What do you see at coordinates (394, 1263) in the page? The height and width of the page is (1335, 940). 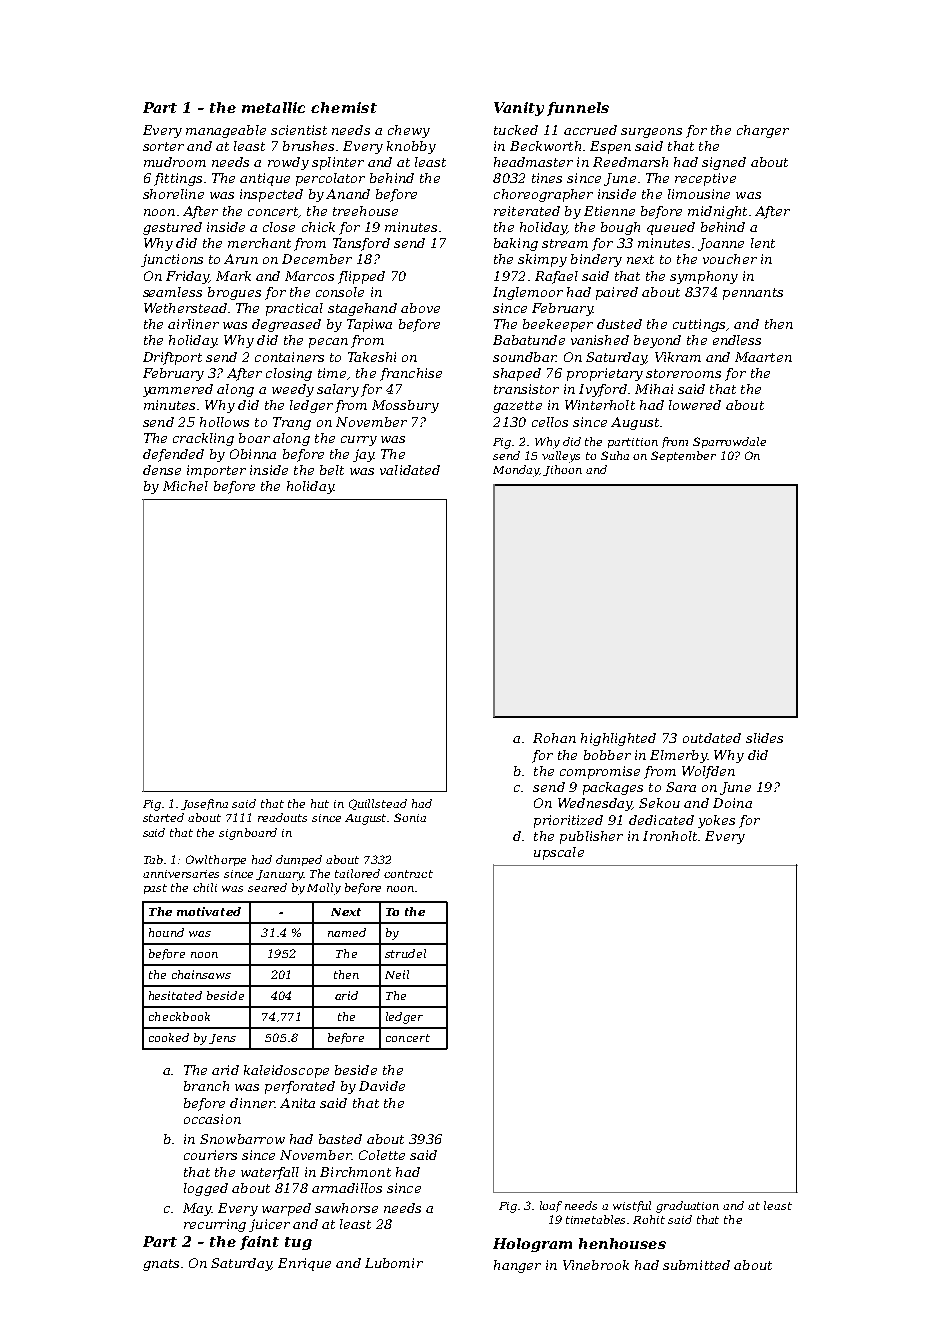 I see `Lubomir` at bounding box center [394, 1263].
